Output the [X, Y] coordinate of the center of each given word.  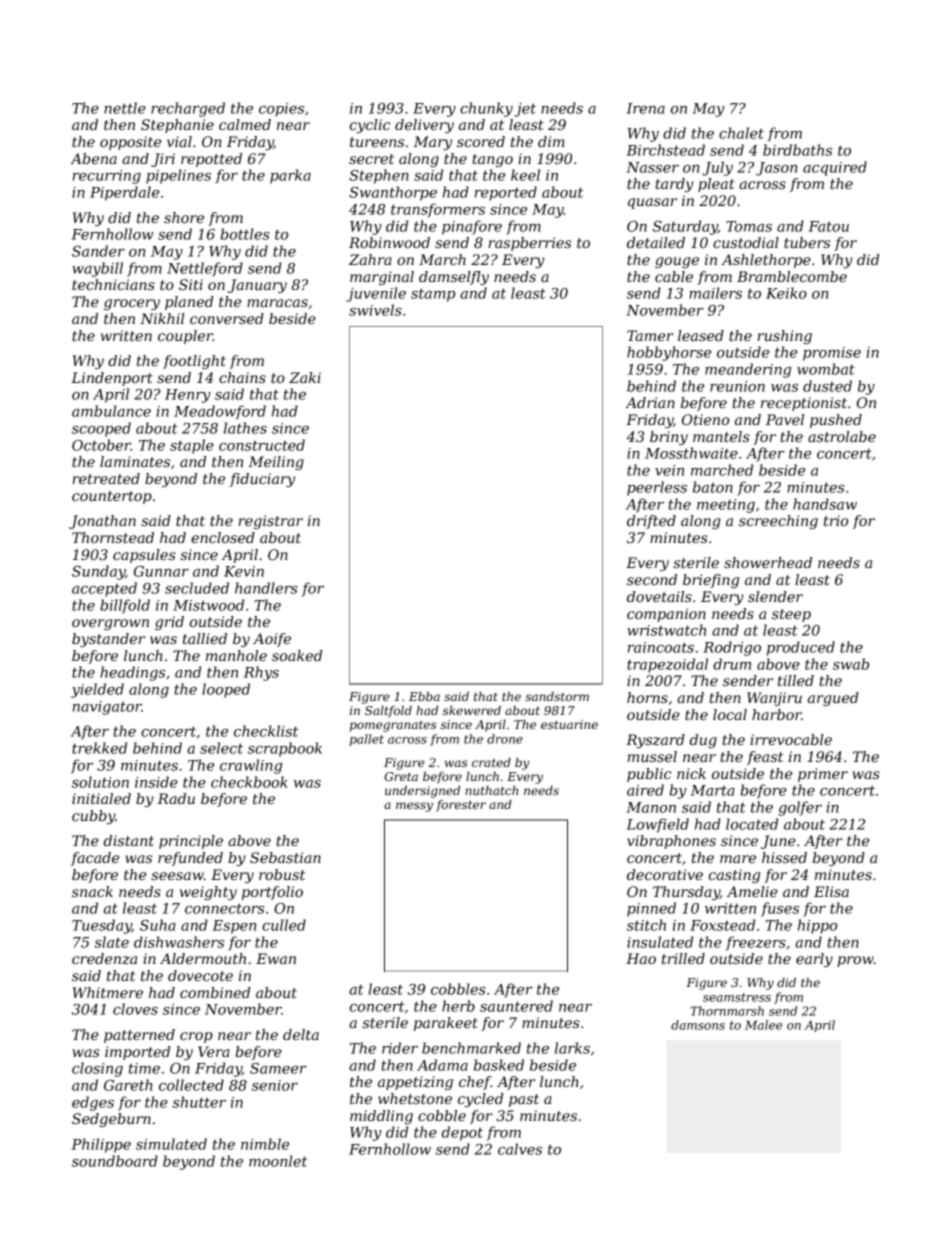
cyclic [370, 126]
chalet [741, 133]
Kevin [244, 571]
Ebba [424, 696]
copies [281, 110]
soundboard [115, 1161]
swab [851, 664]
